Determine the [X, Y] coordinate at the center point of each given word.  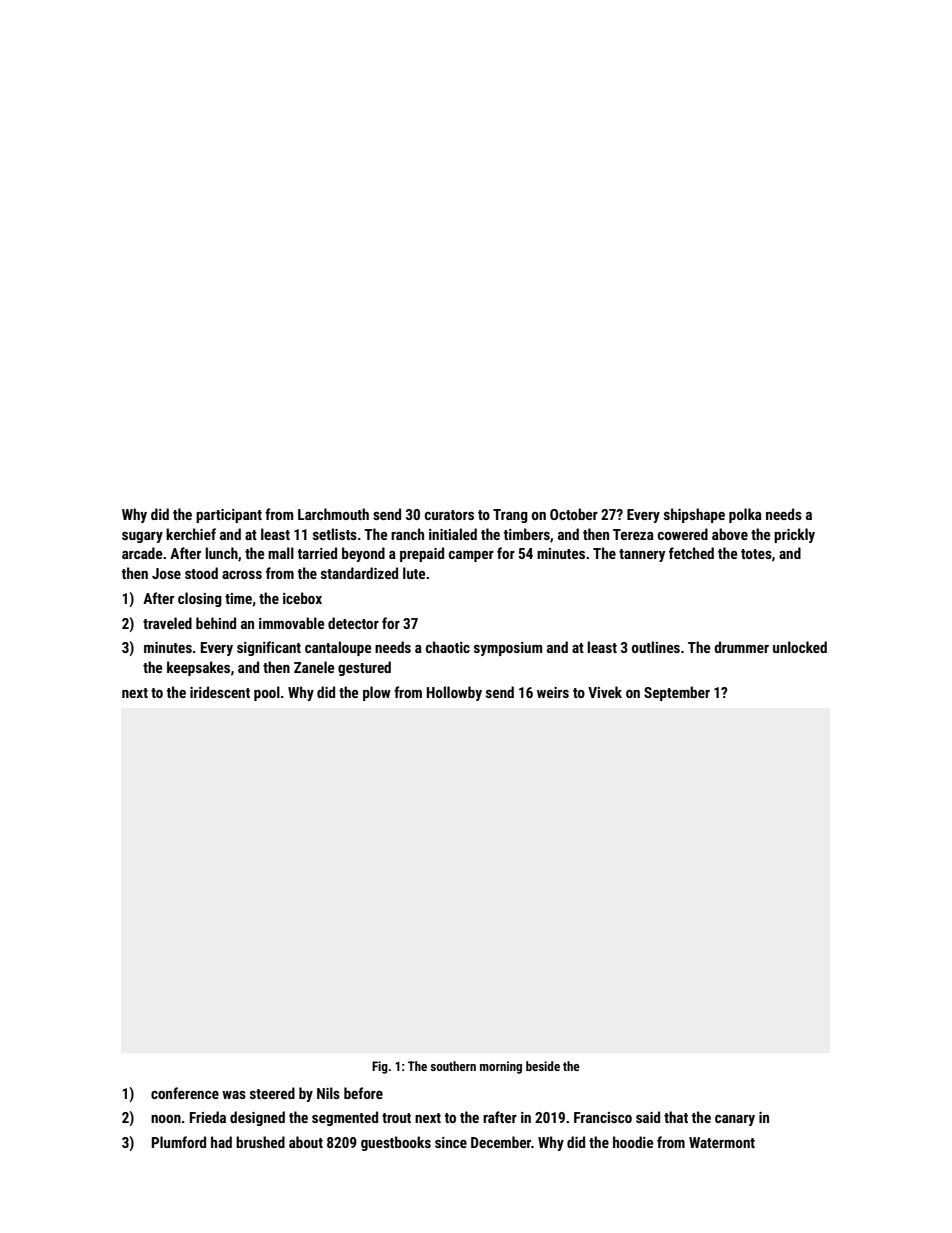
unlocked [800, 647]
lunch [222, 553]
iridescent [220, 692]
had [221, 1142]
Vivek [605, 692]
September [677, 693]
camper [471, 556]
